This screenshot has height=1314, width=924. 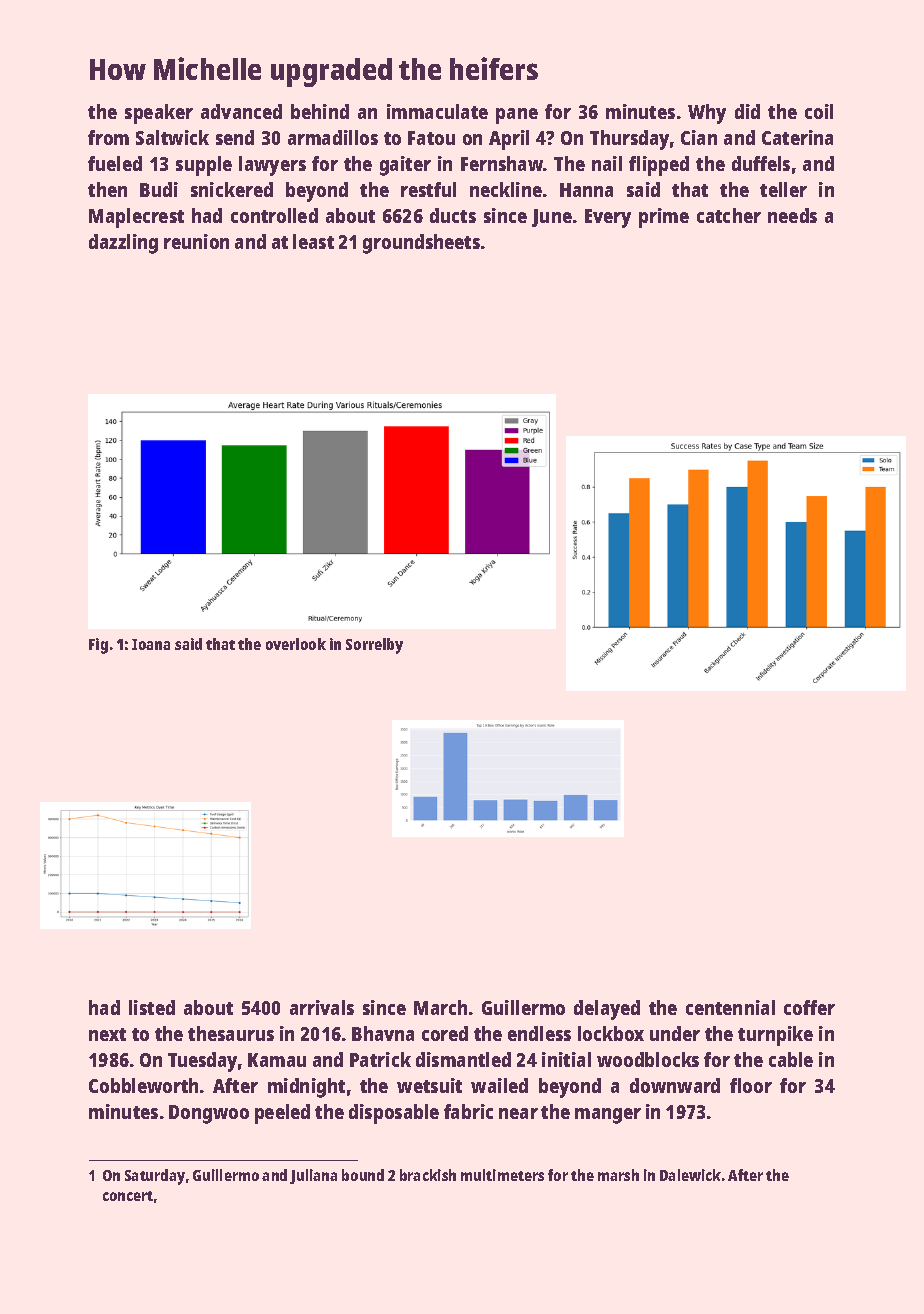 I want to click on groundsheets, so click(x=421, y=244).
